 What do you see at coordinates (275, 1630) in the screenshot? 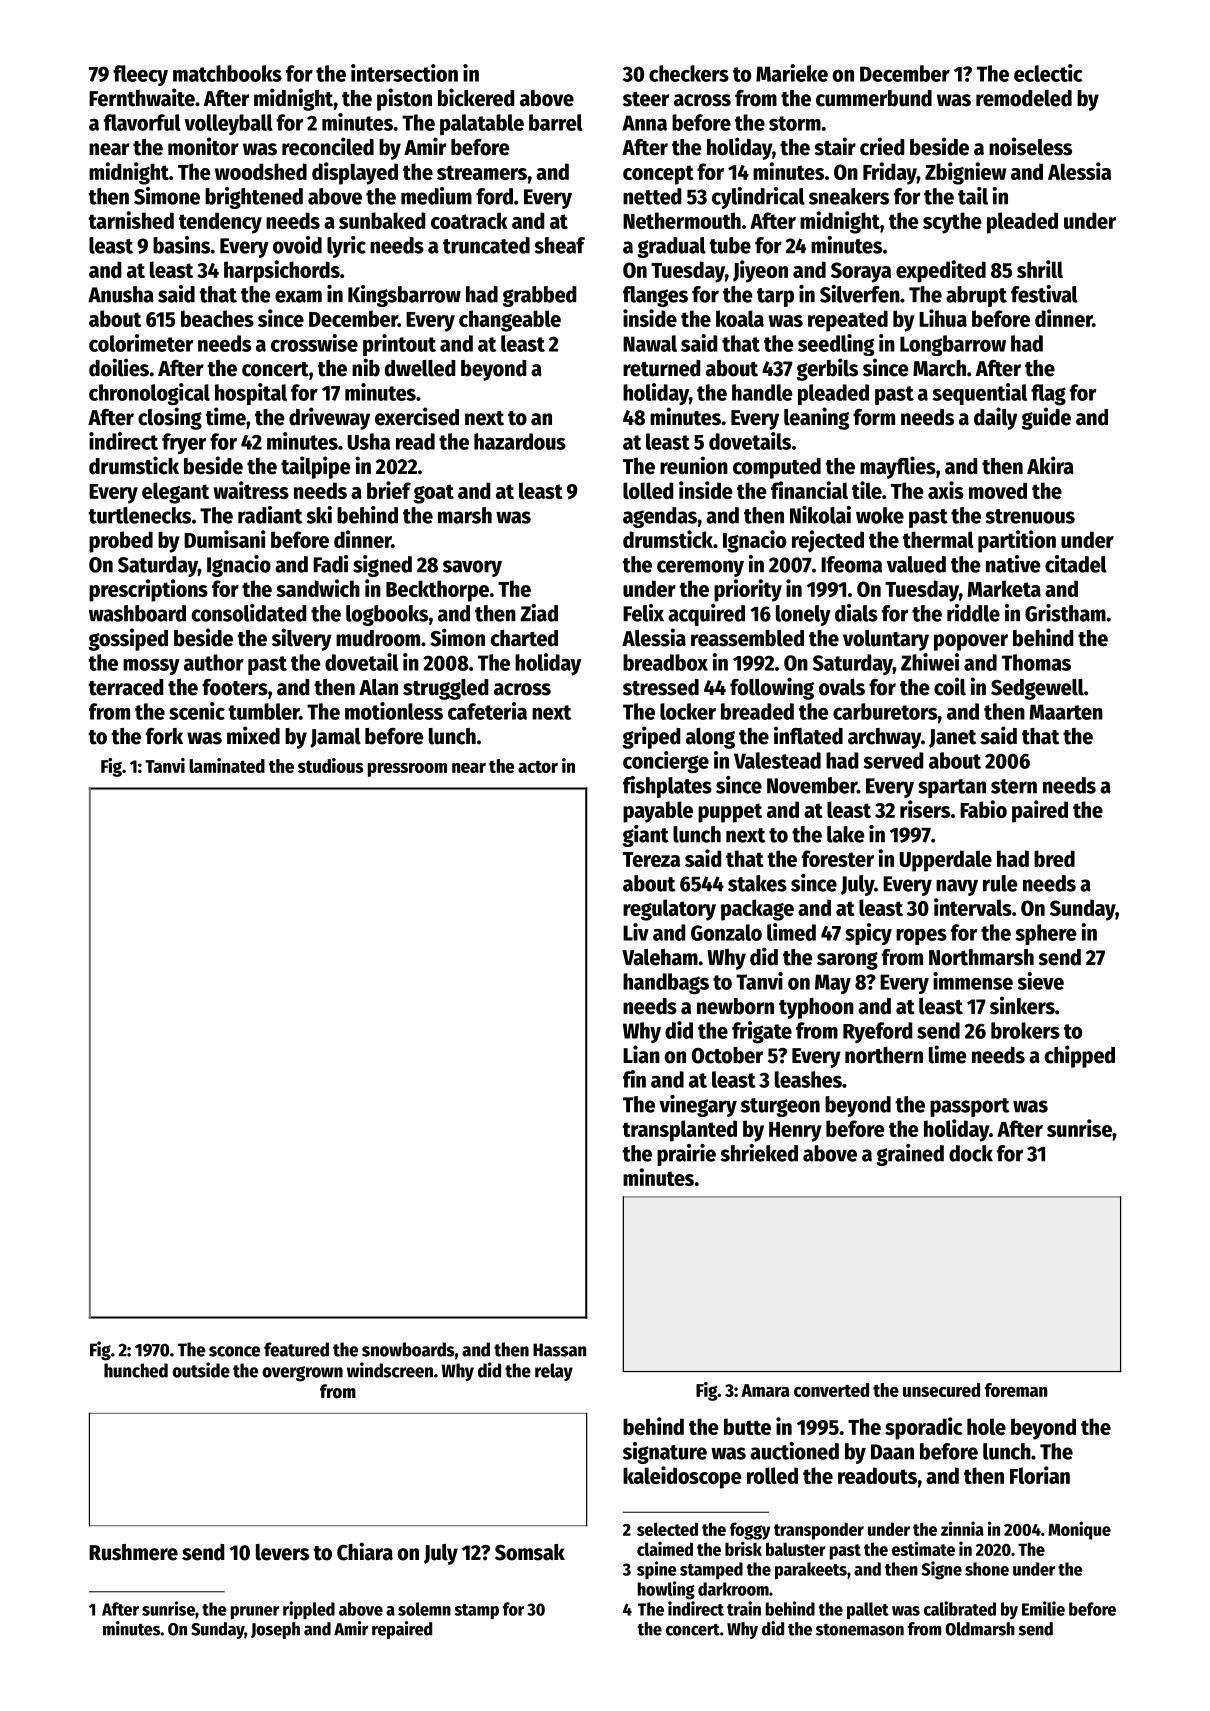
I see `Joseph` at bounding box center [275, 1630].
